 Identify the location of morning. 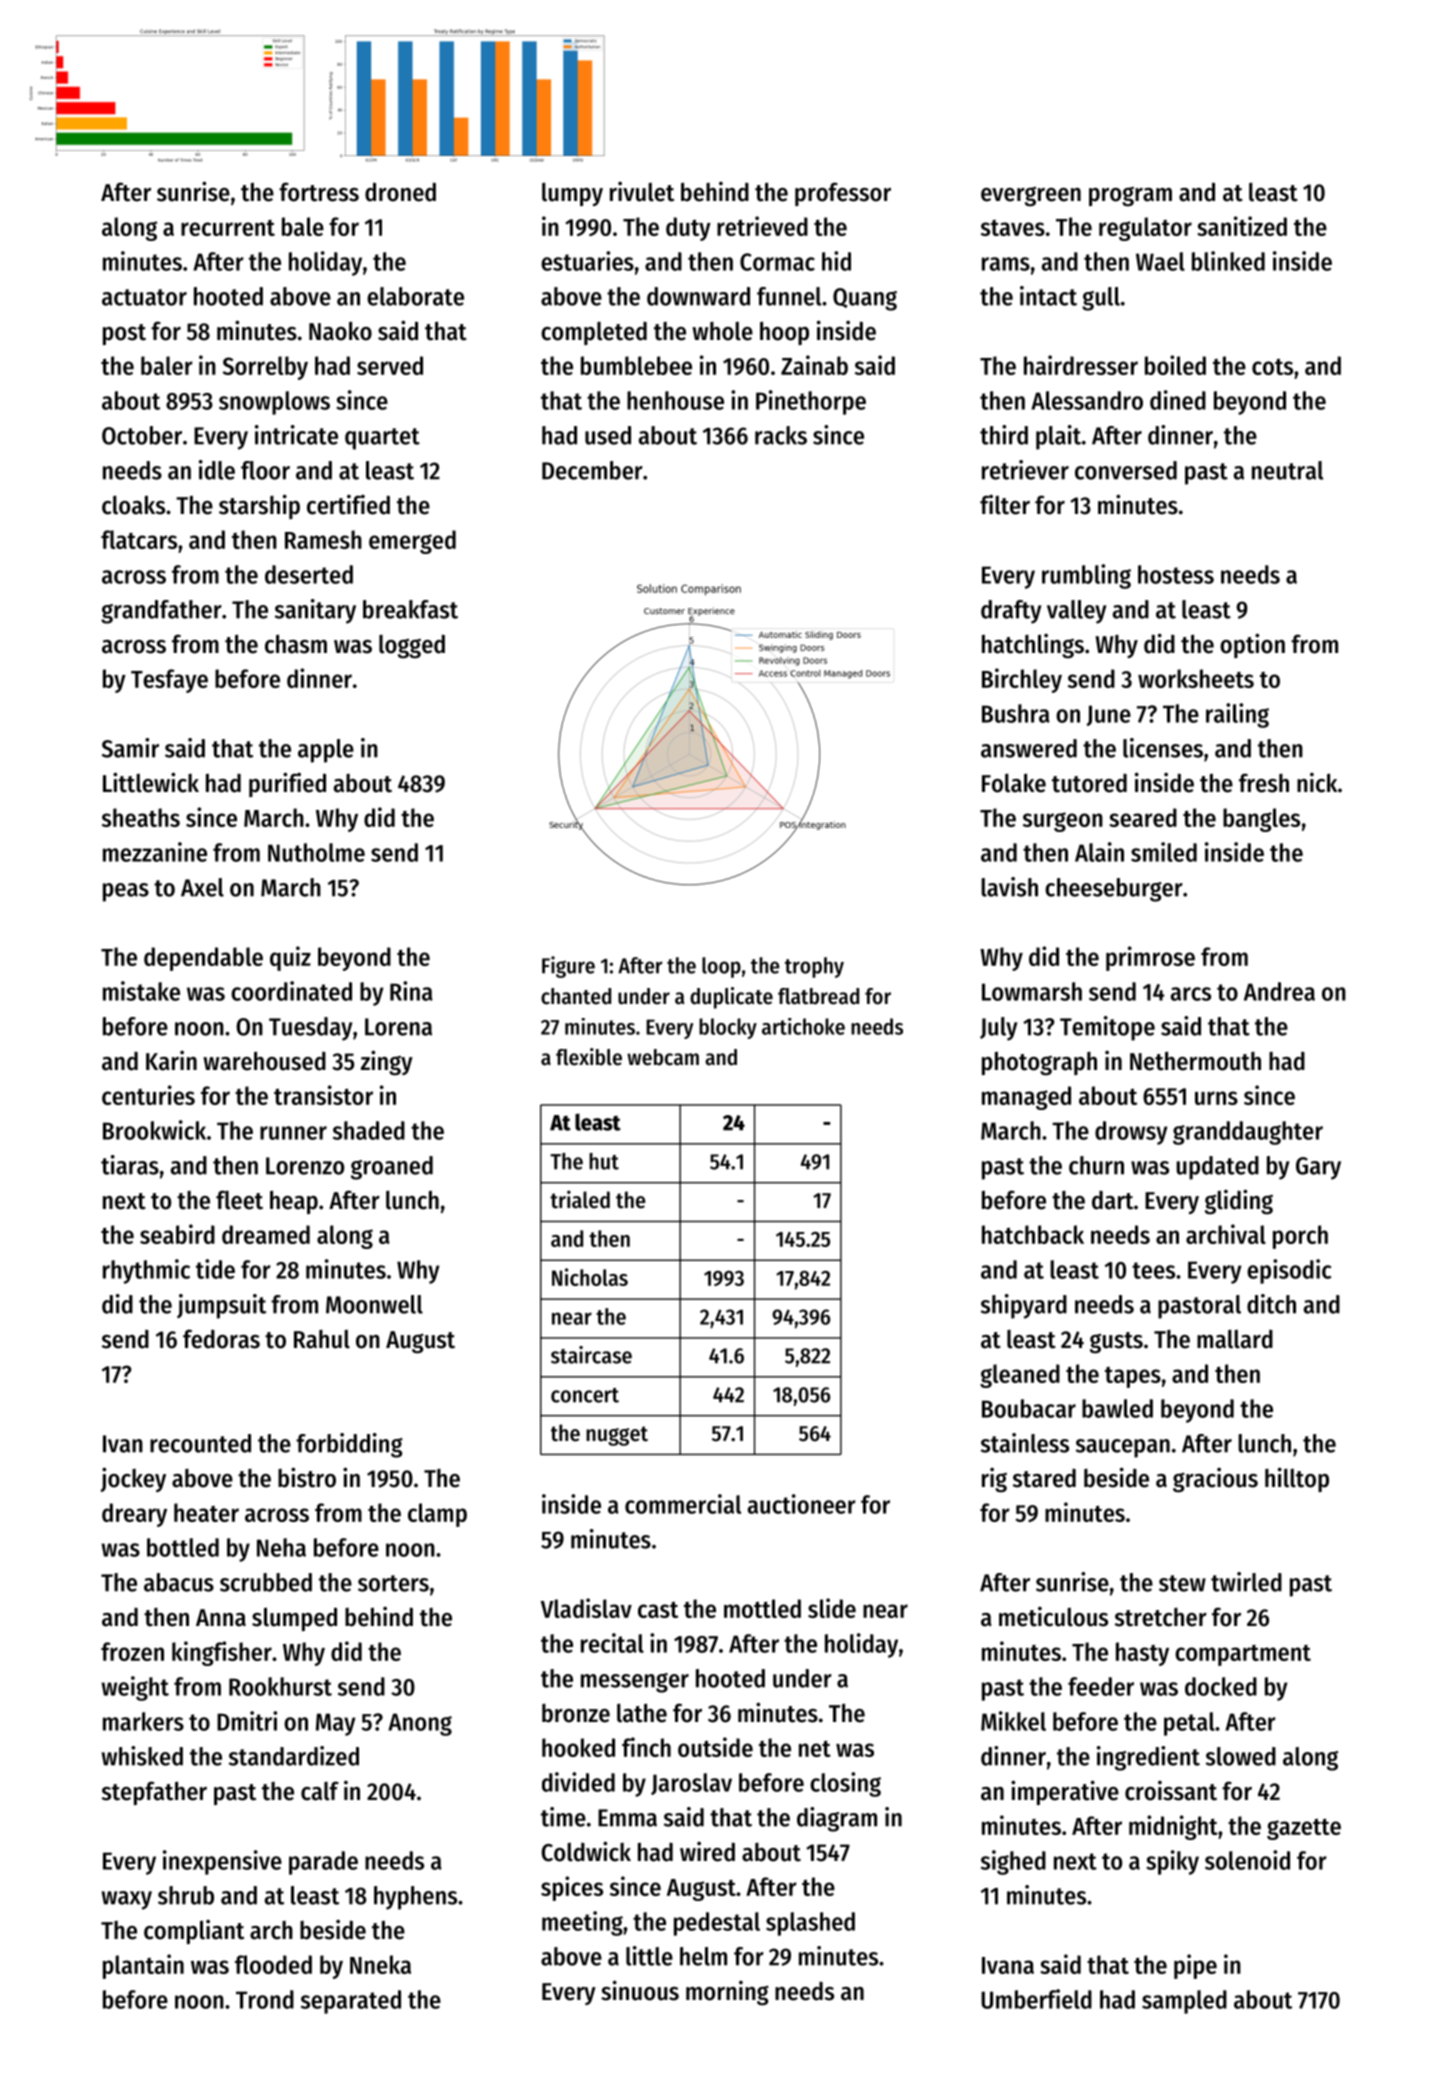
(727, 1993).
